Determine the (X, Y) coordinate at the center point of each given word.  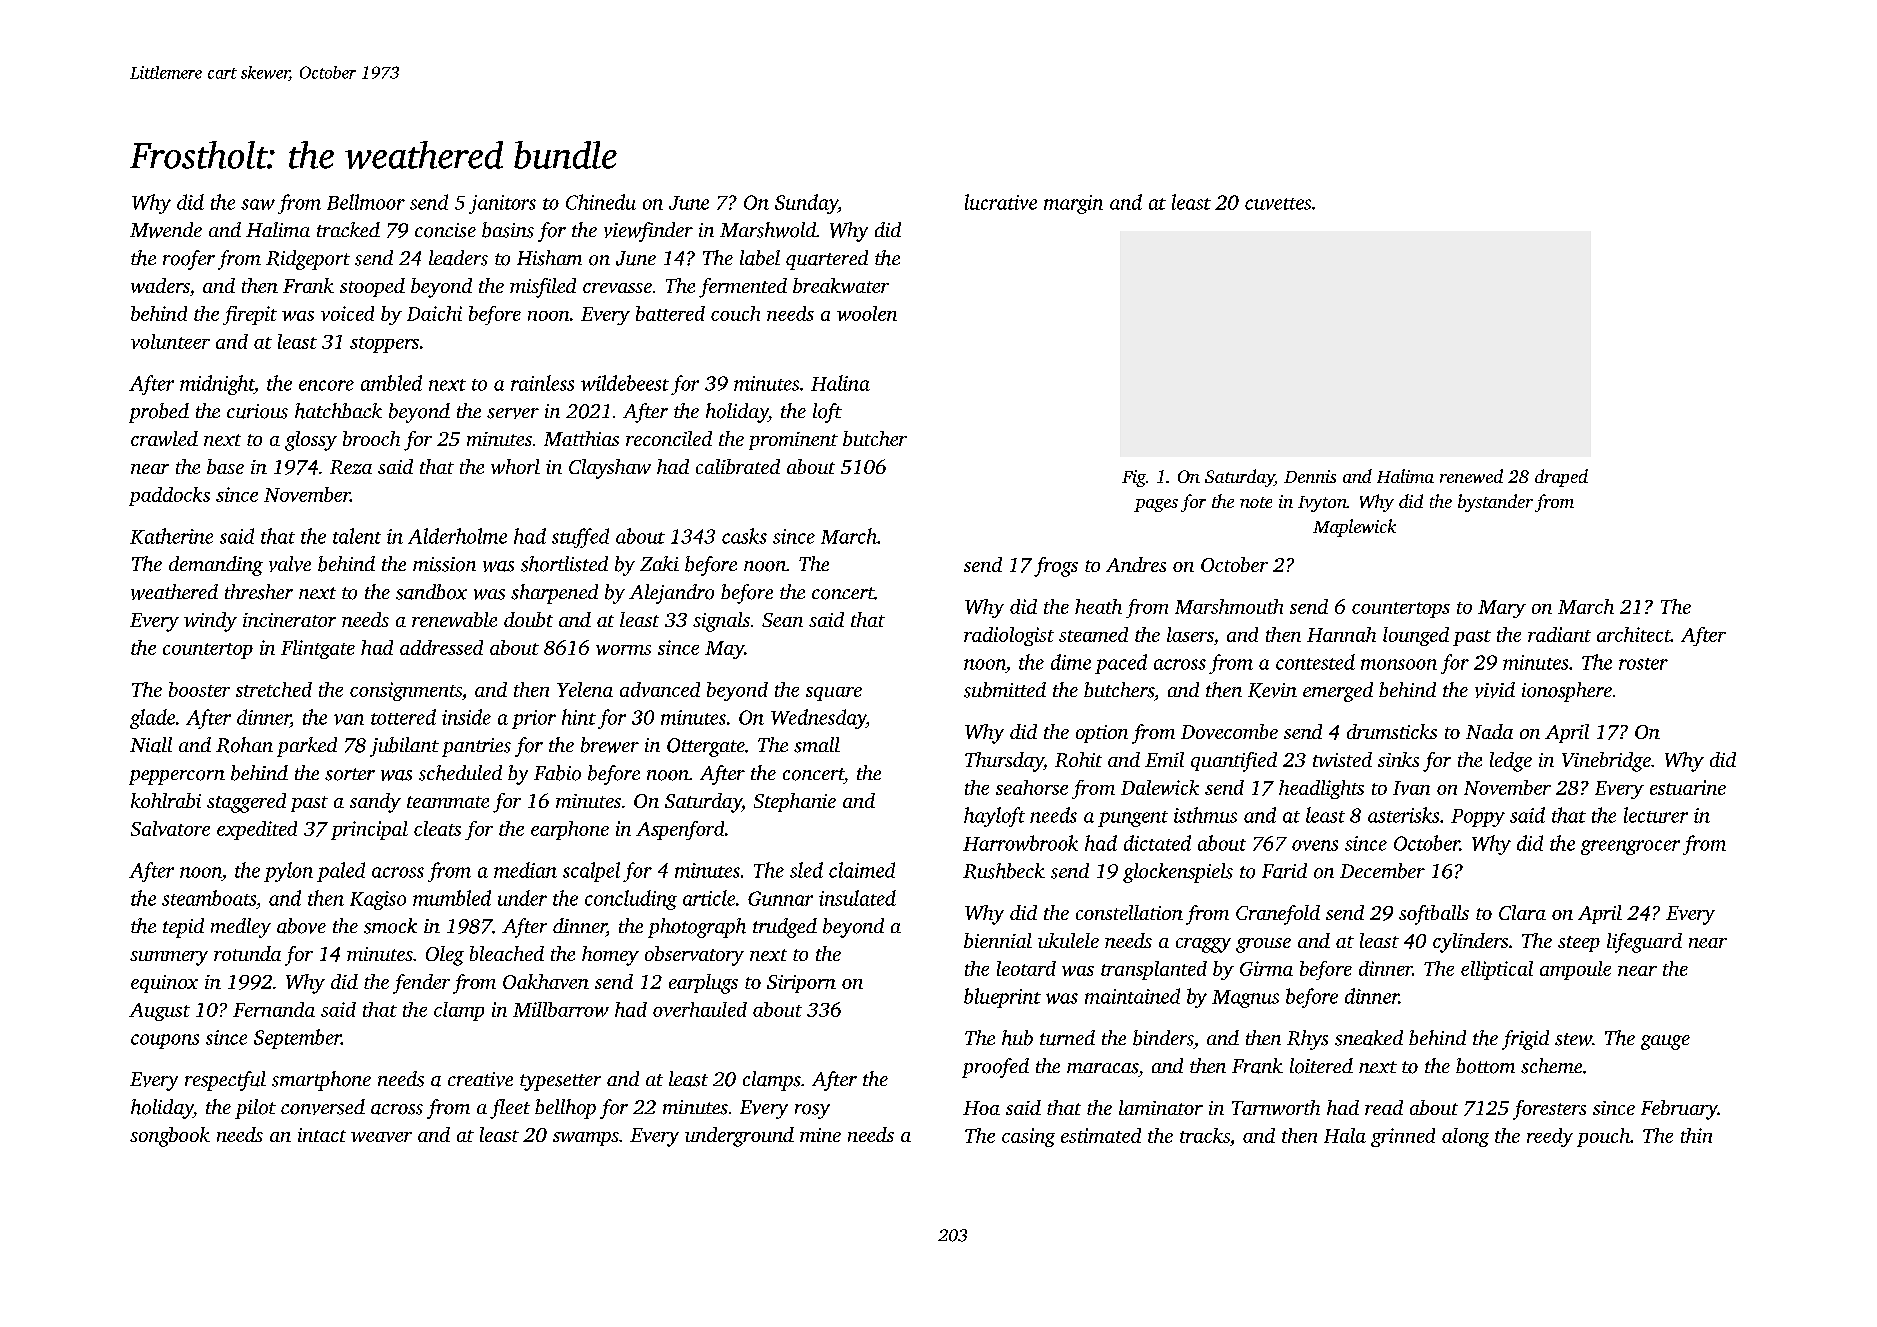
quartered (827, 260)
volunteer (170, 341)
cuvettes (1278, 204)
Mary (1502, 609)
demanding (216, 566)
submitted (1005, 690)
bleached (507, 953)
